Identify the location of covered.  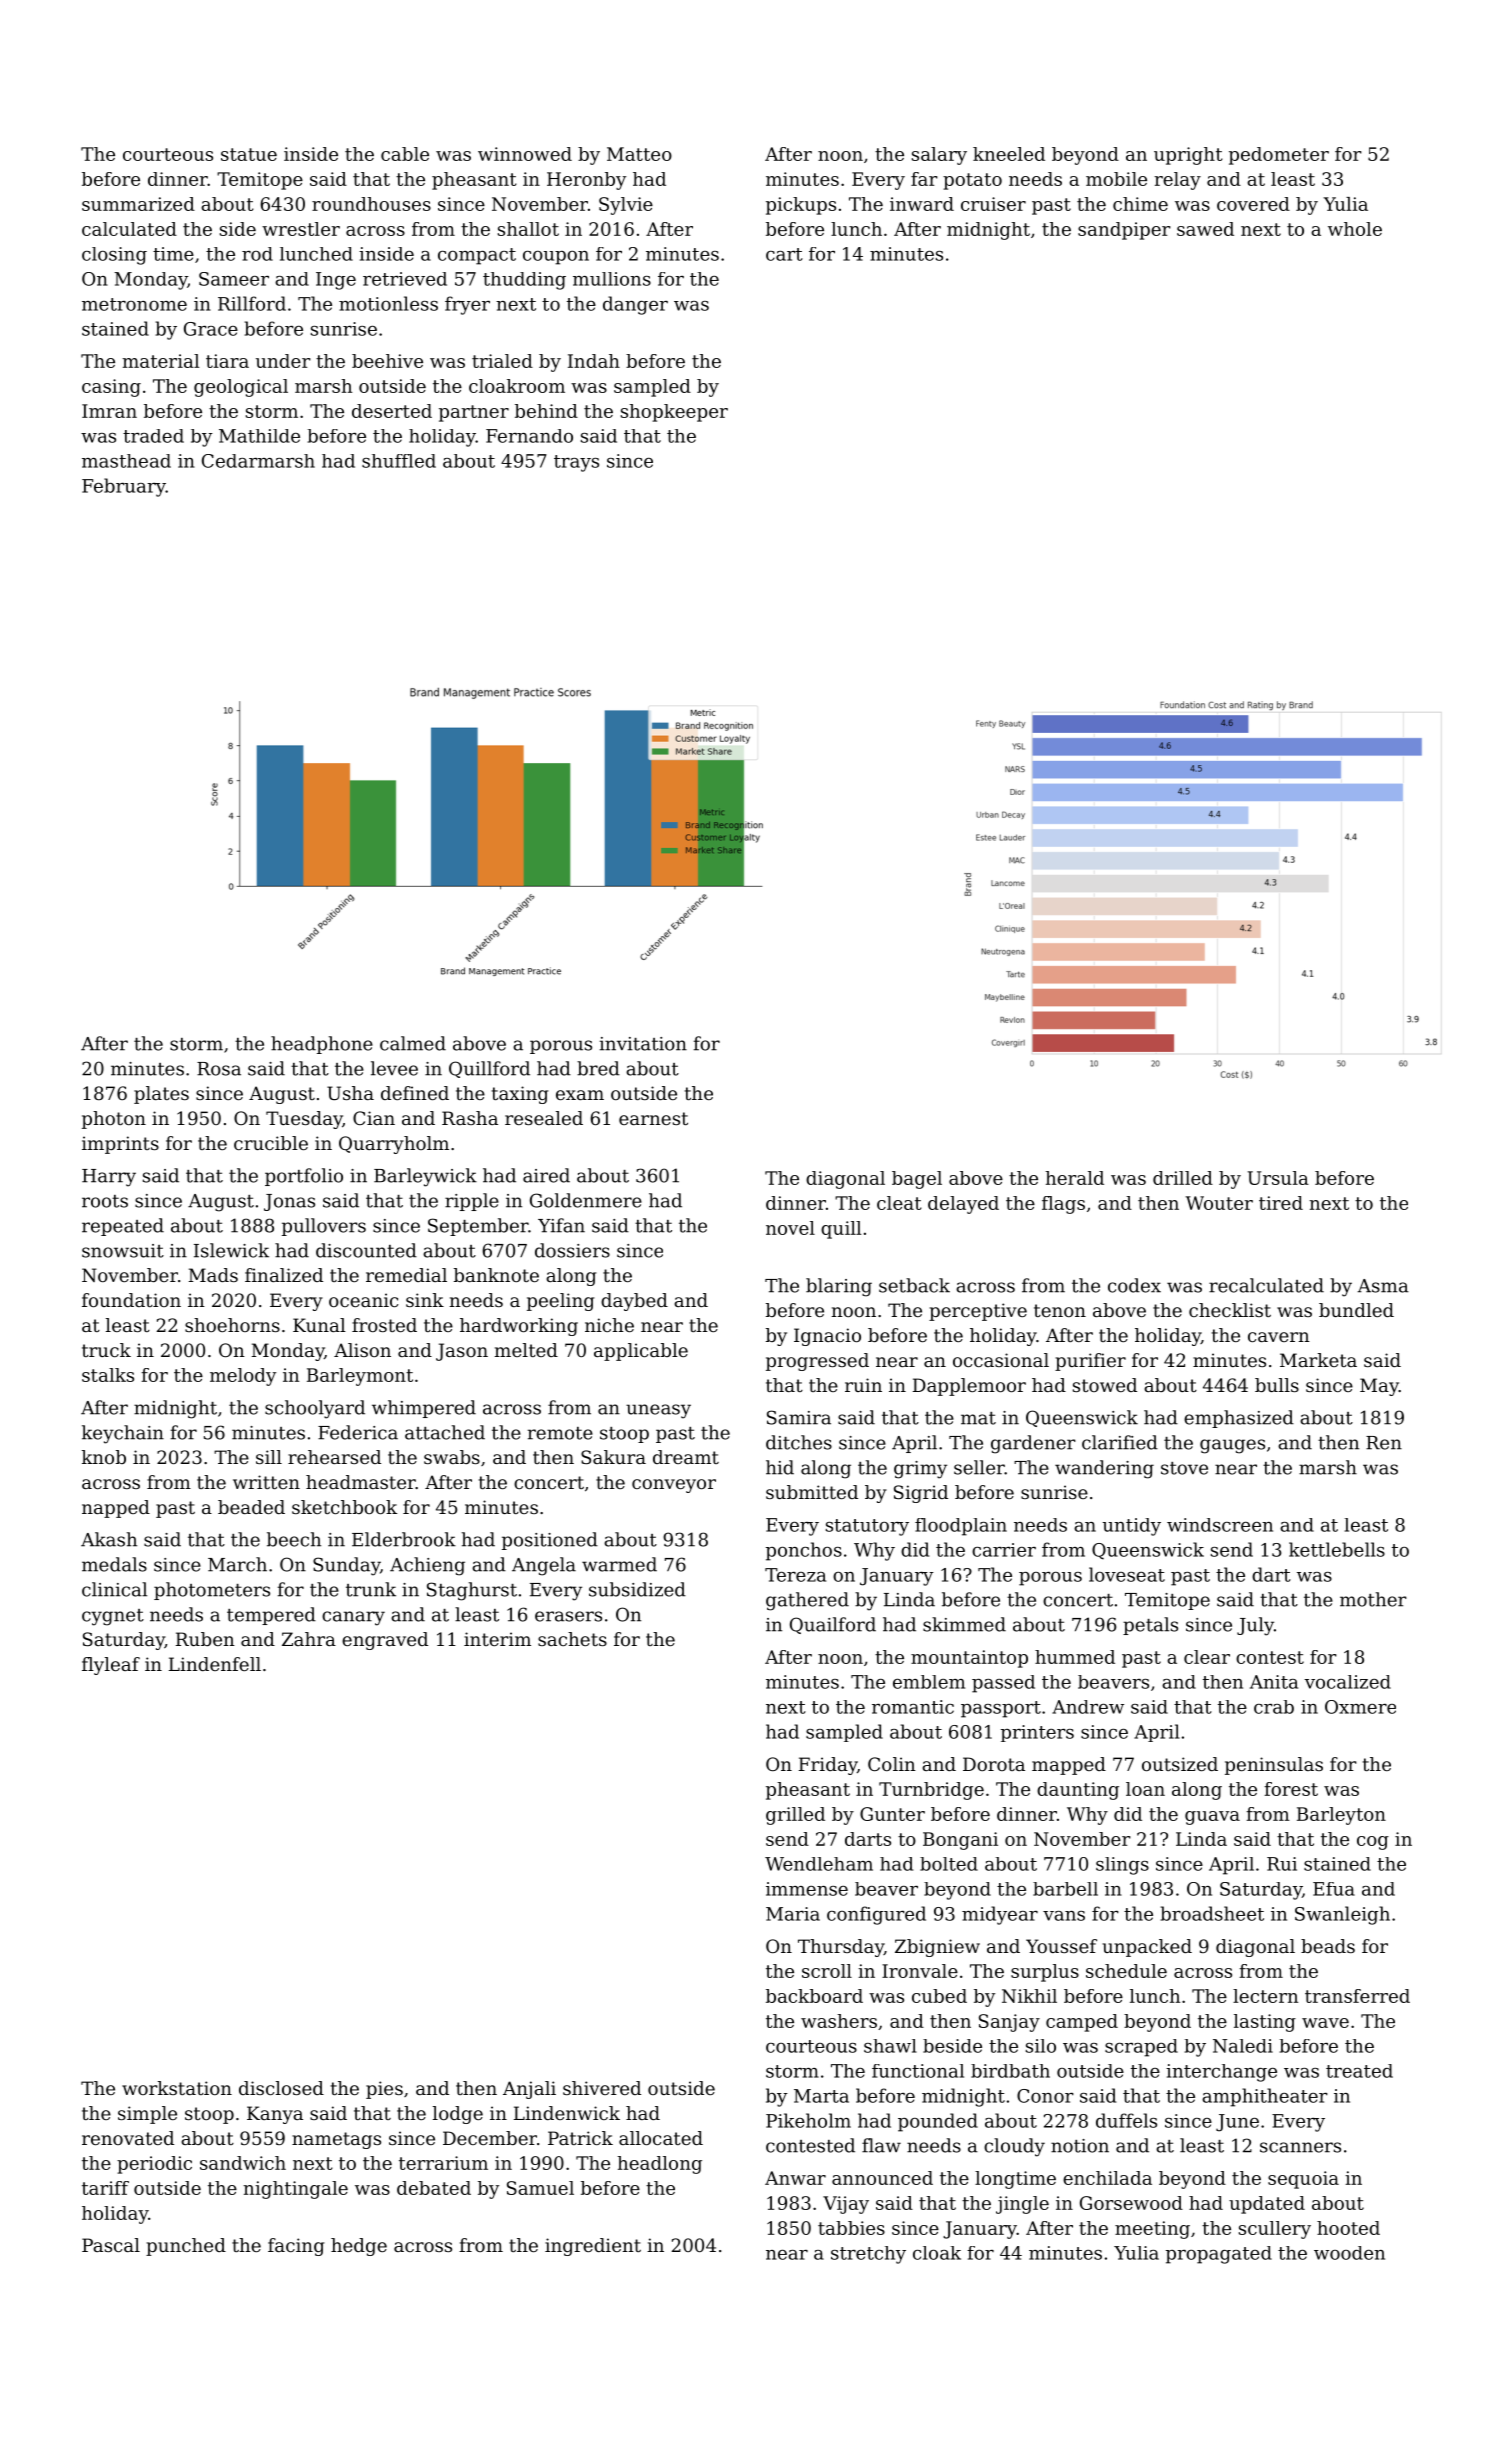
(1253, 204).
